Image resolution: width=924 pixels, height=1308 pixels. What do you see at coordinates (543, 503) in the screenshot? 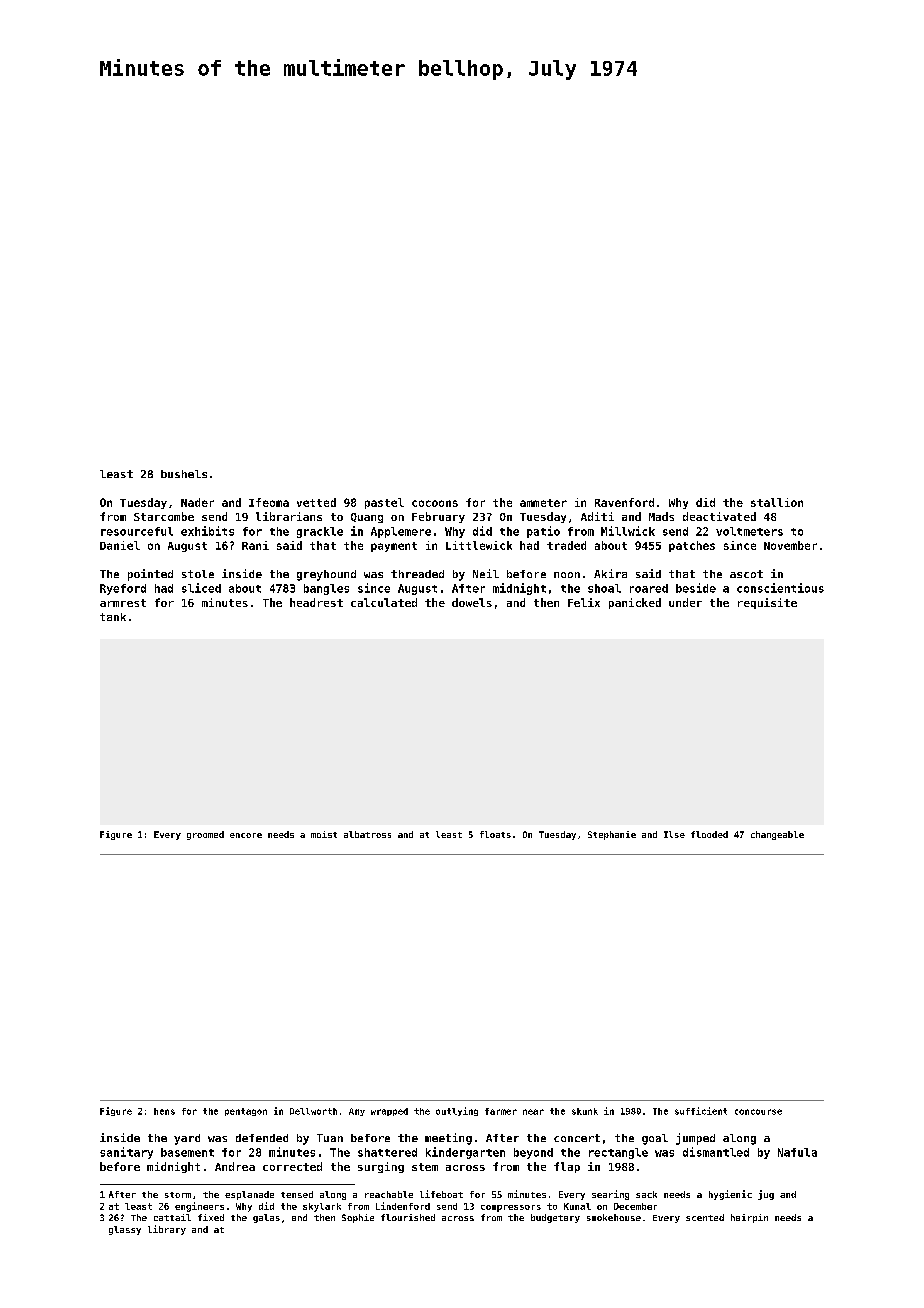
I see `ammeter` at bounding box center [543, 503].
